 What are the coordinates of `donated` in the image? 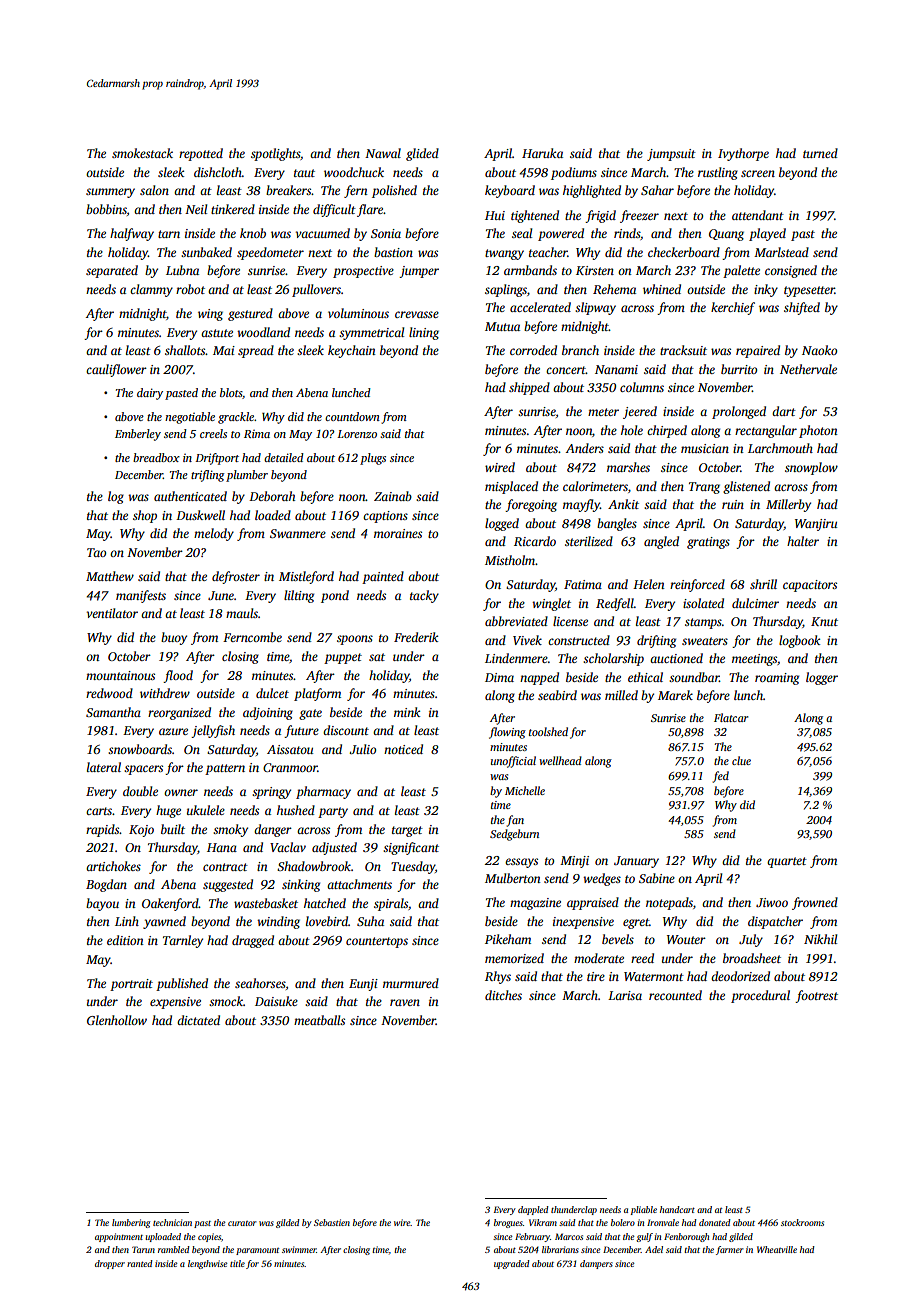 It's located at (715, 1222).
